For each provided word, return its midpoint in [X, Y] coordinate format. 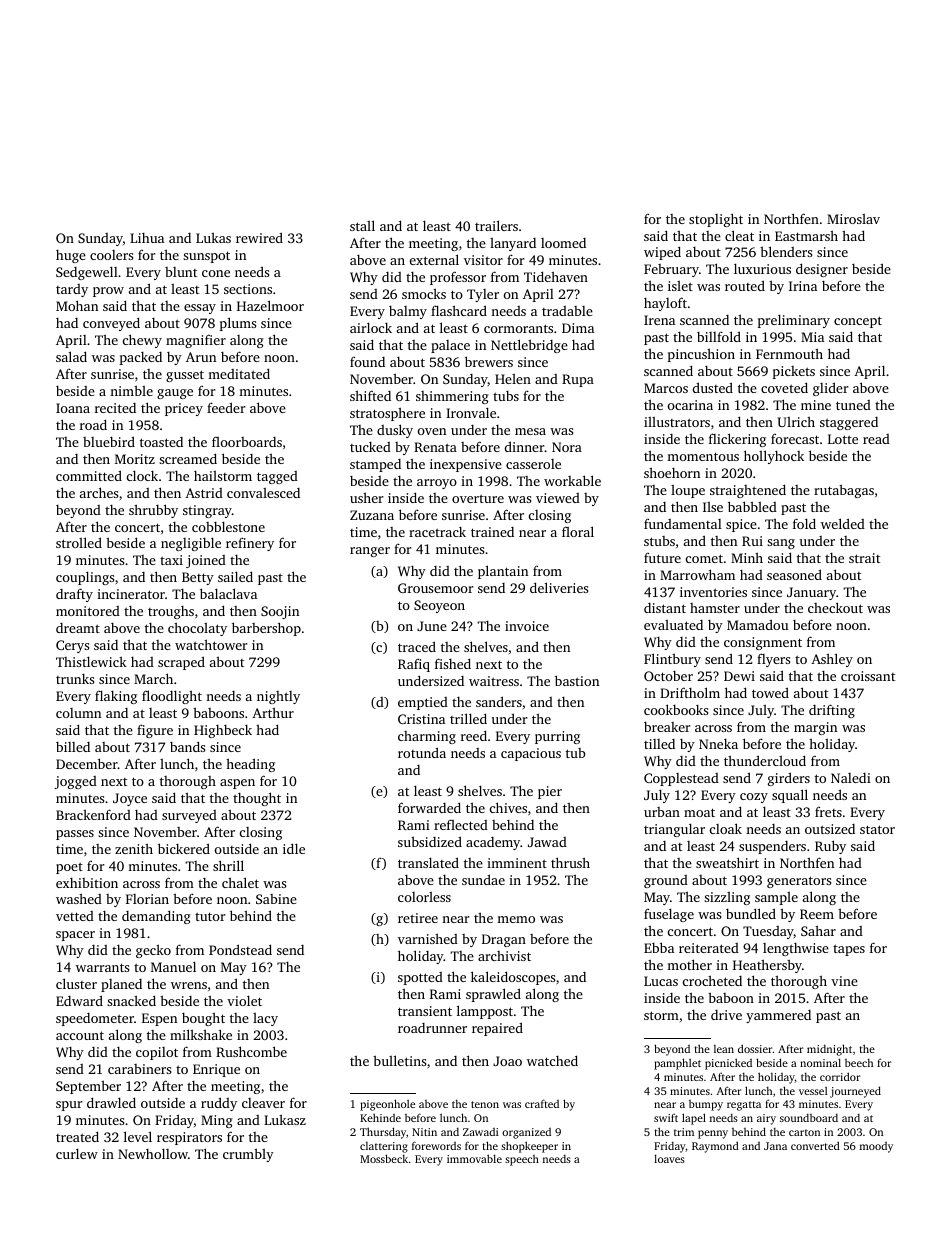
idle [294, 848]
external [434, 259]
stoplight [716, 220]
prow [108, 292]
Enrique [216, 1070]
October [668, 676]
